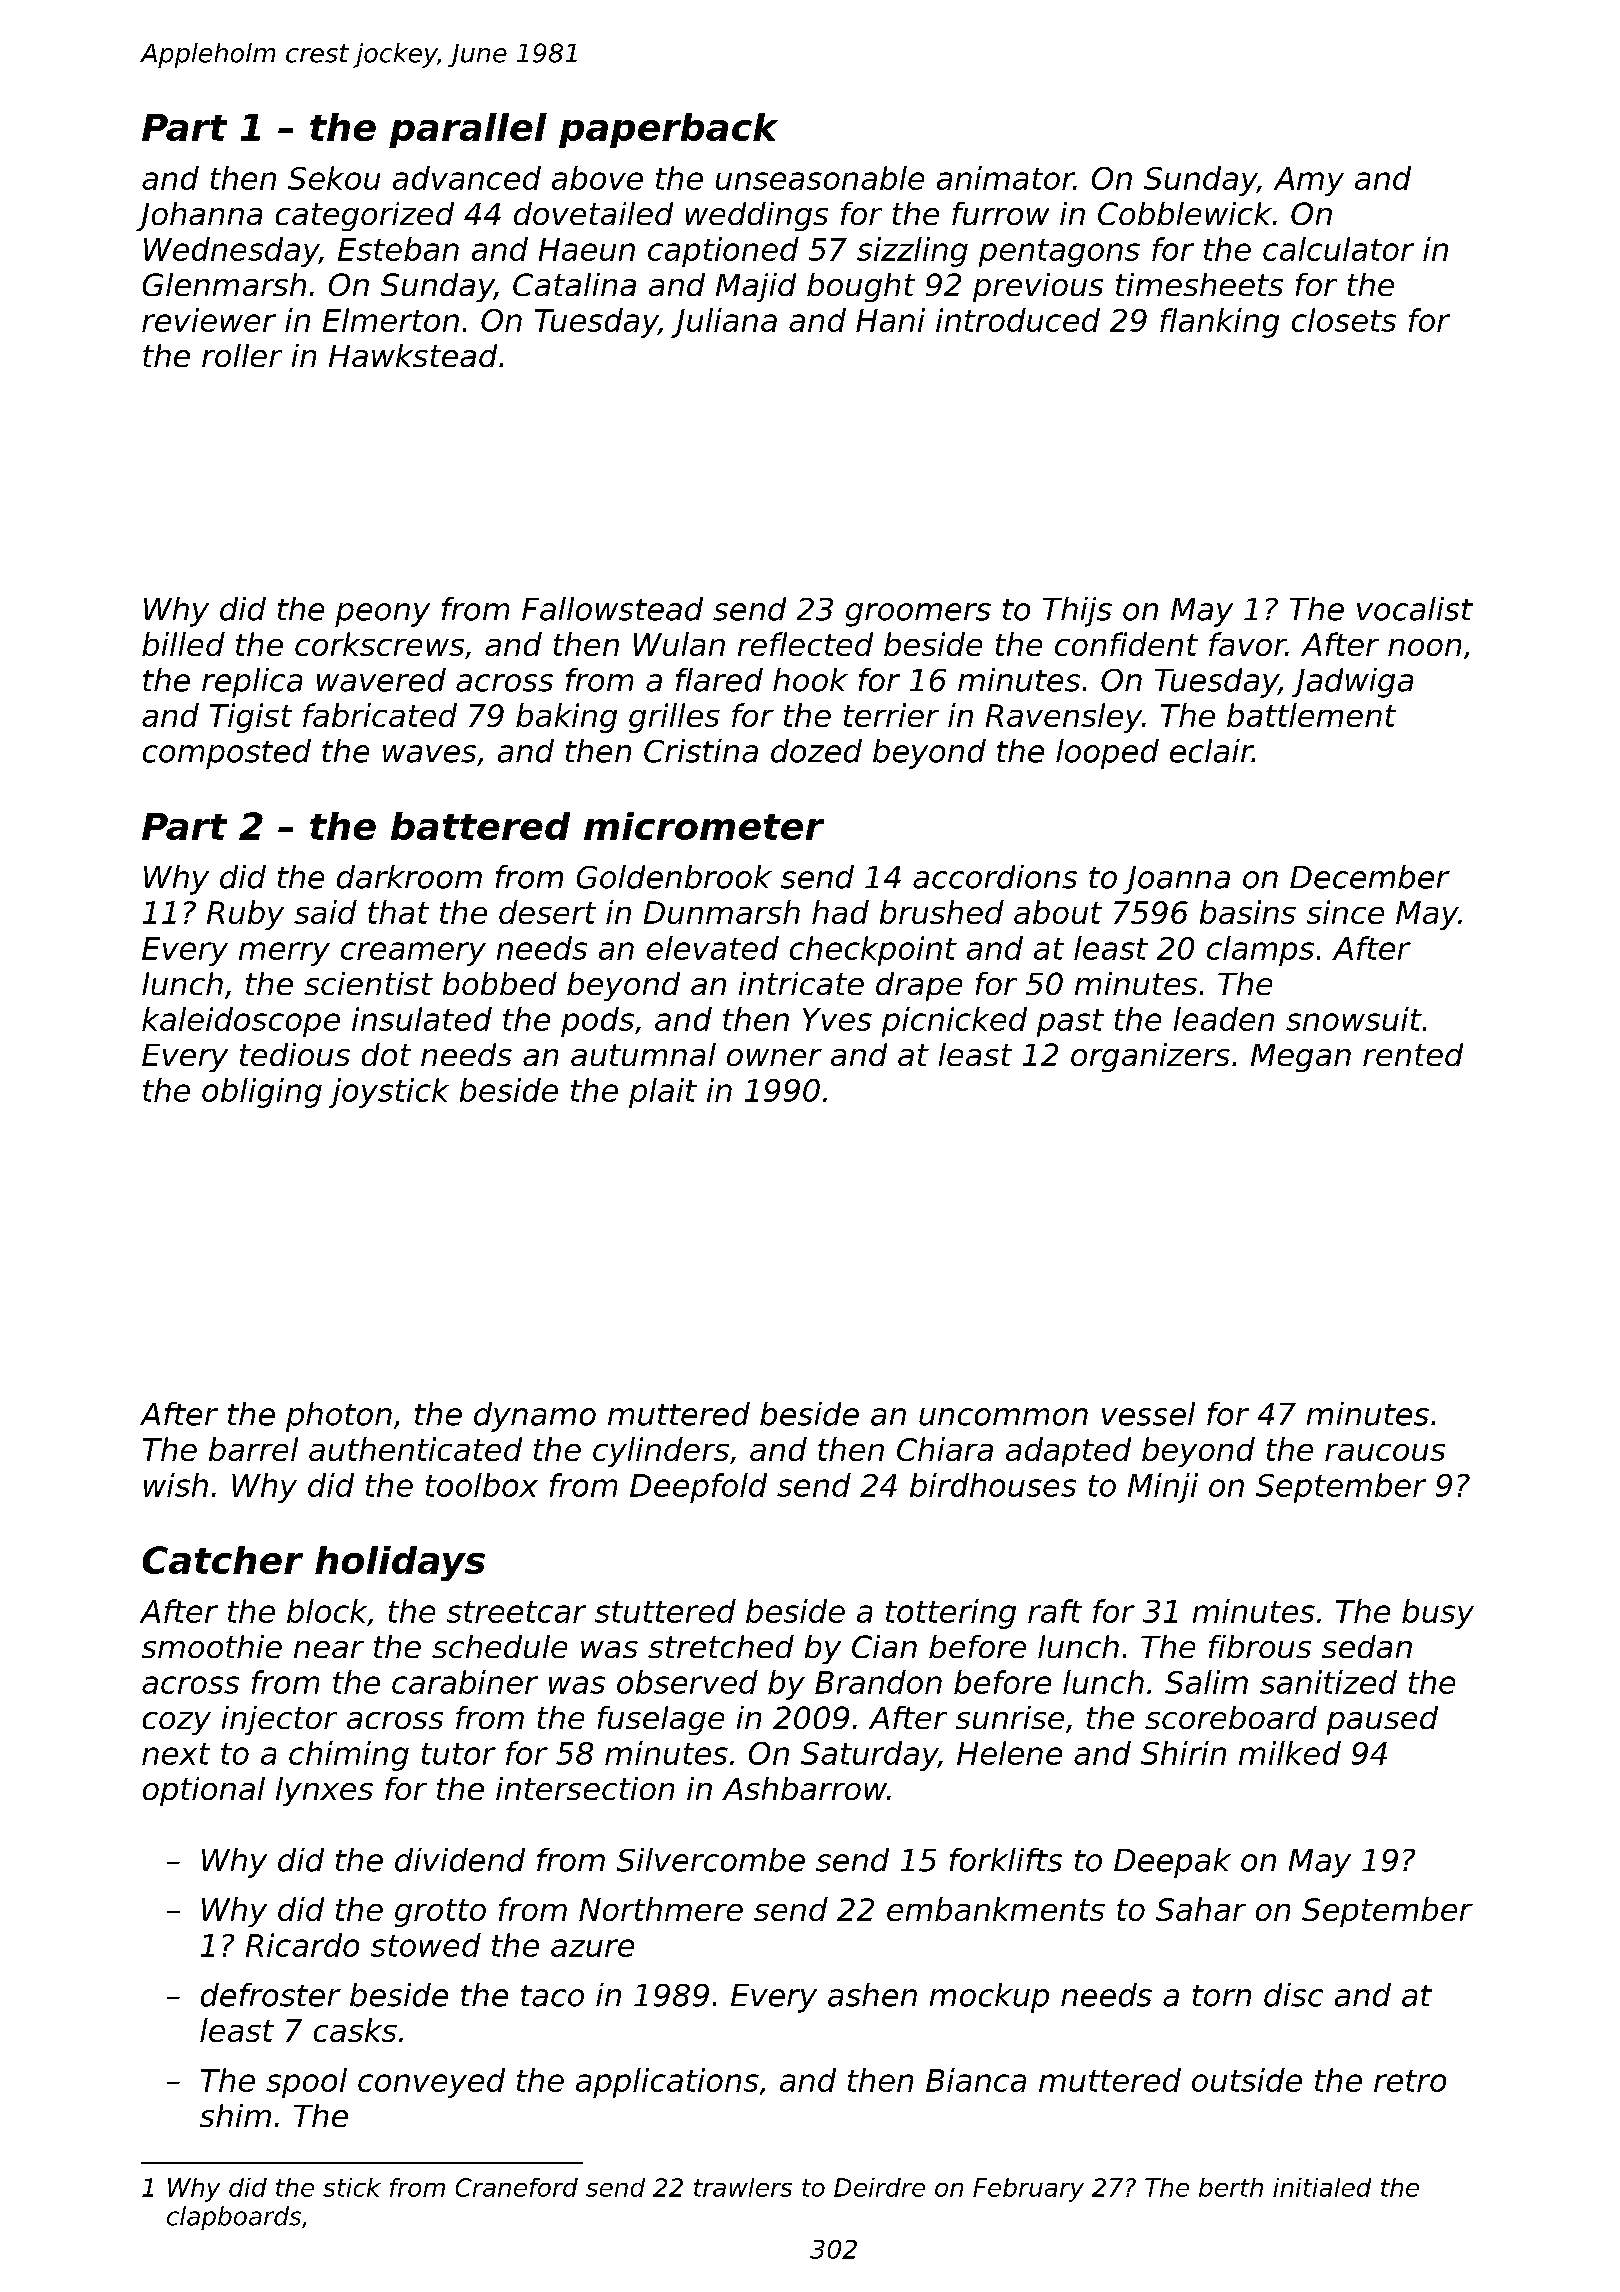 The width and height of the document is (1620, 2292). Describe the element at coordinates (535, 1417) in the document. I see `dynamo` at that location.
